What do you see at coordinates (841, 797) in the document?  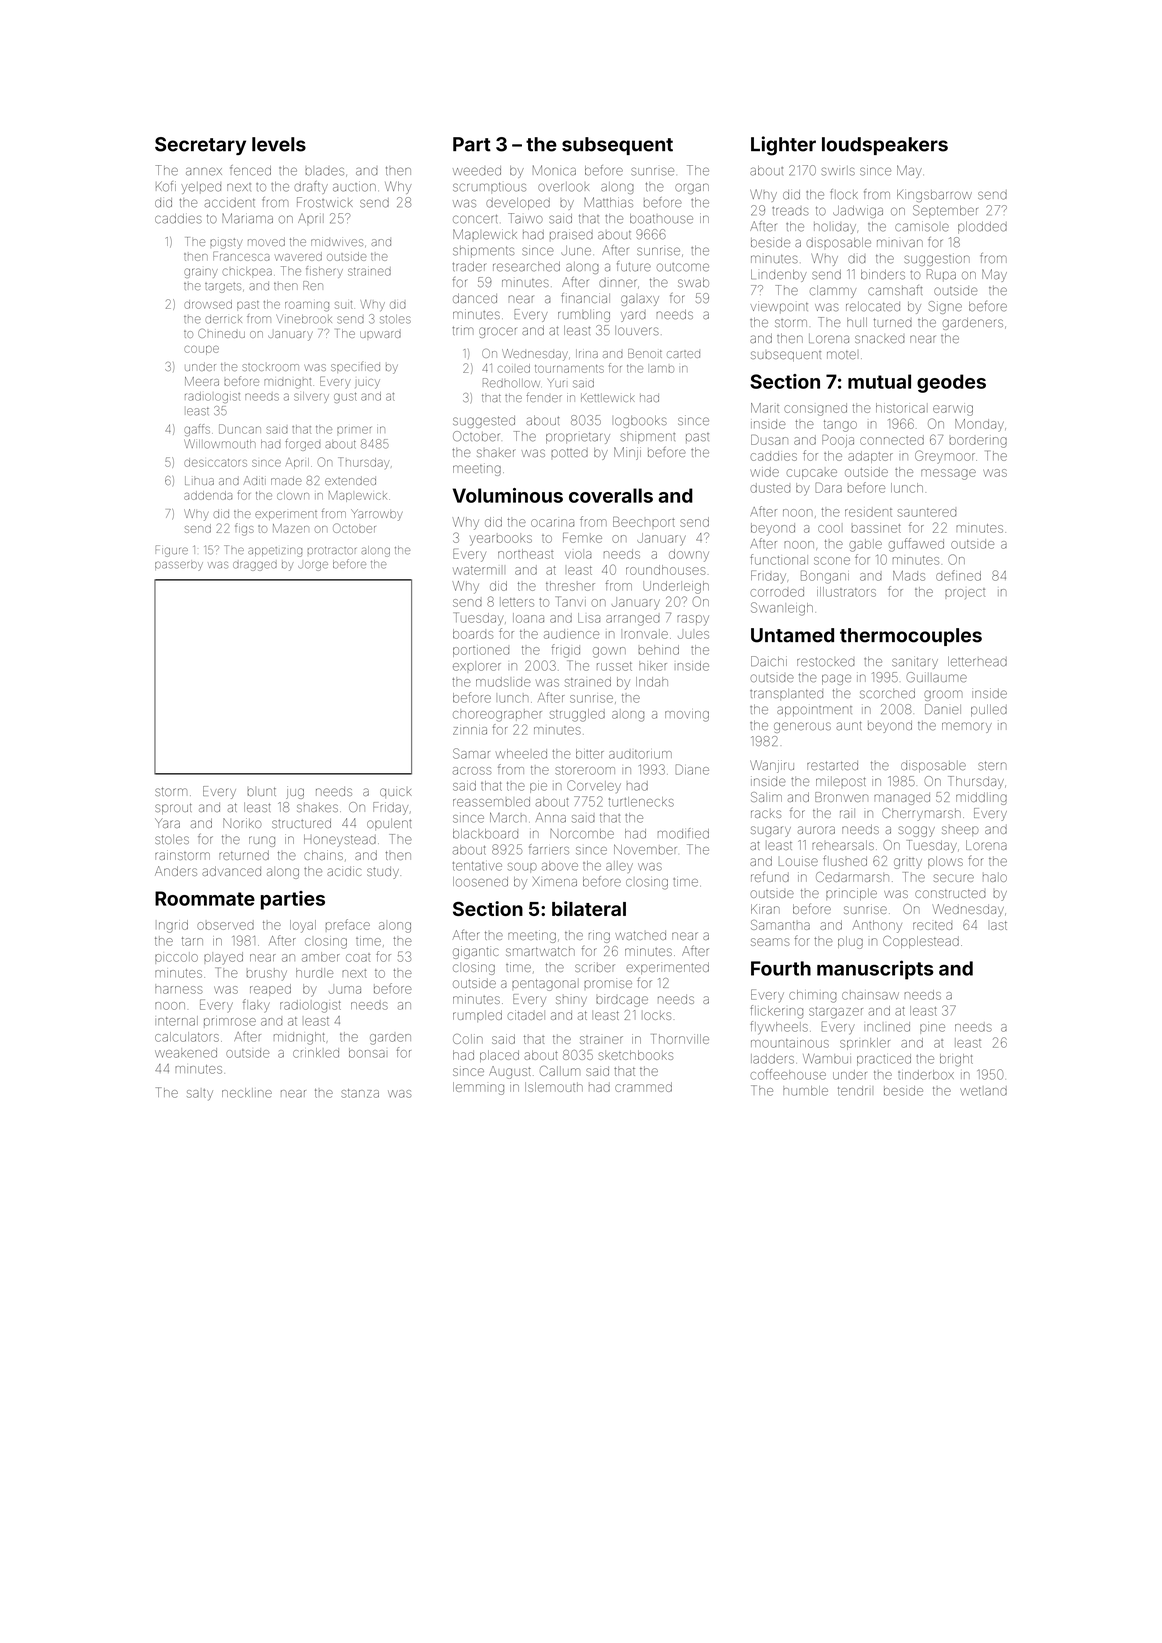 I see `Bronwen` at bounding box center [841, 797].
